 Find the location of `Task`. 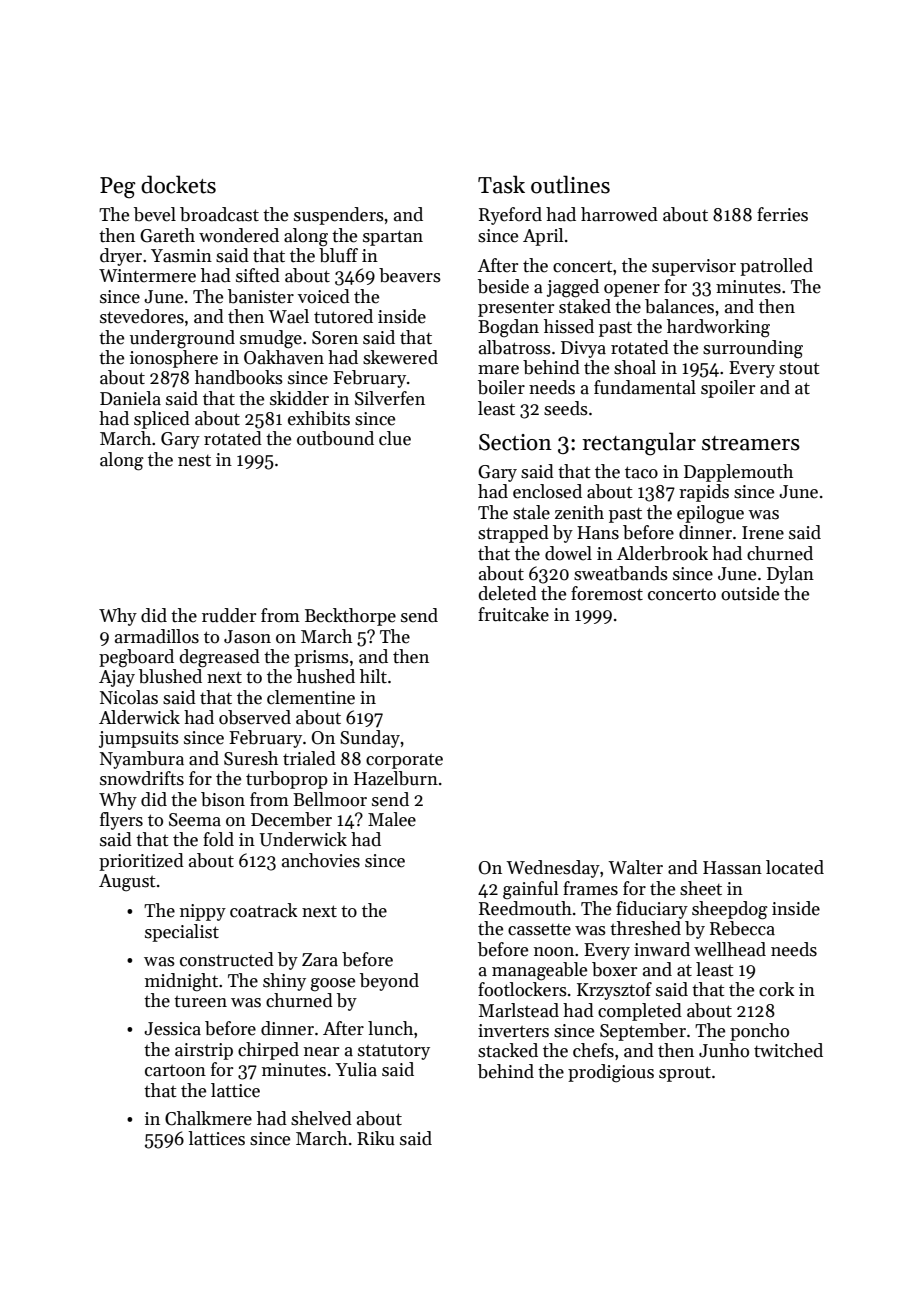

Task is located at coordinates (501, 184).
